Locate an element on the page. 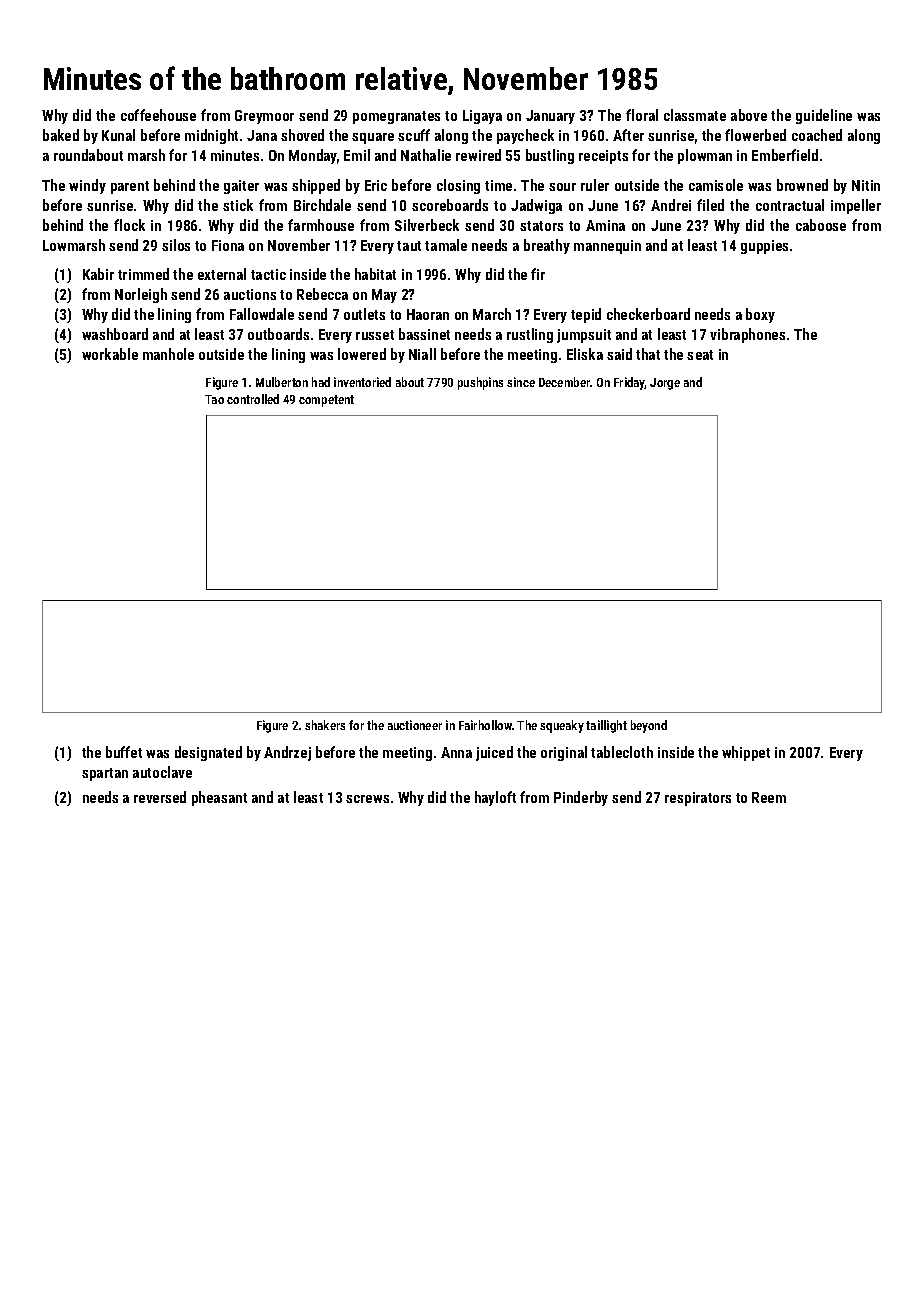  seat is located at coordinates (700, 355).
